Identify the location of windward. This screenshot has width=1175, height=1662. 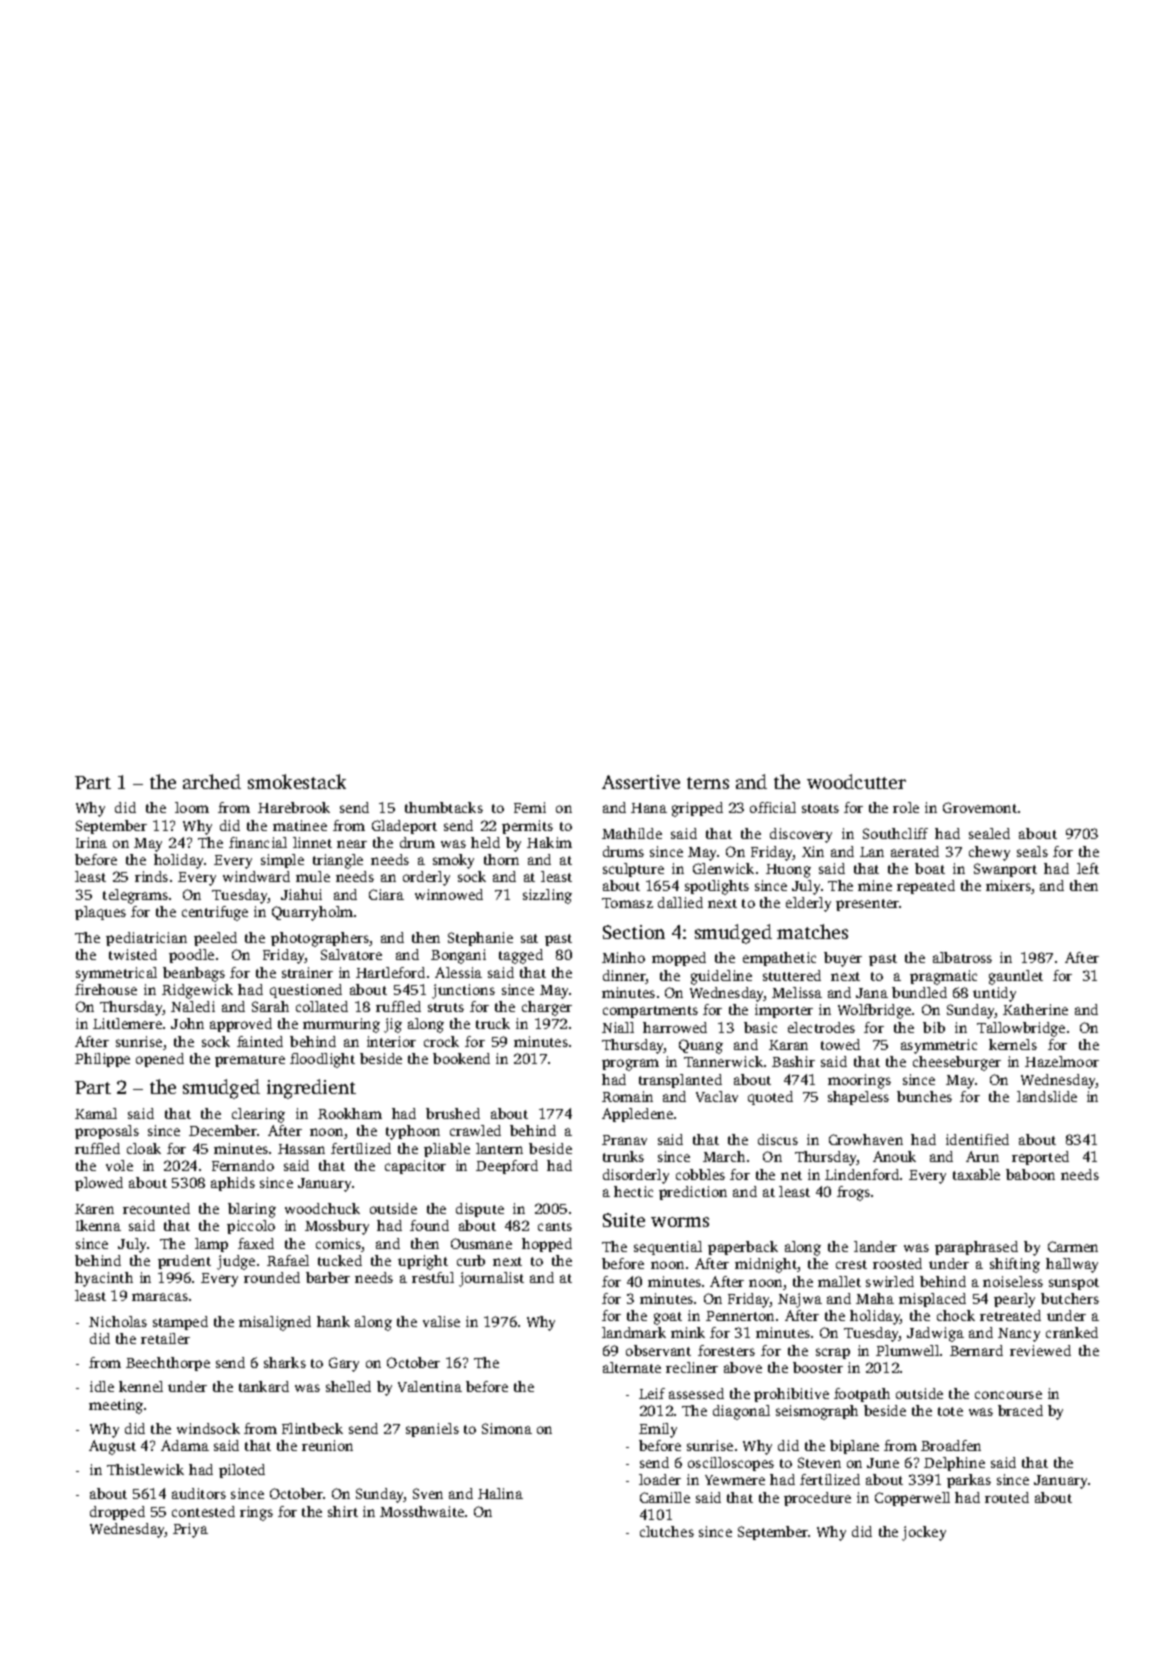
(256, 876).
